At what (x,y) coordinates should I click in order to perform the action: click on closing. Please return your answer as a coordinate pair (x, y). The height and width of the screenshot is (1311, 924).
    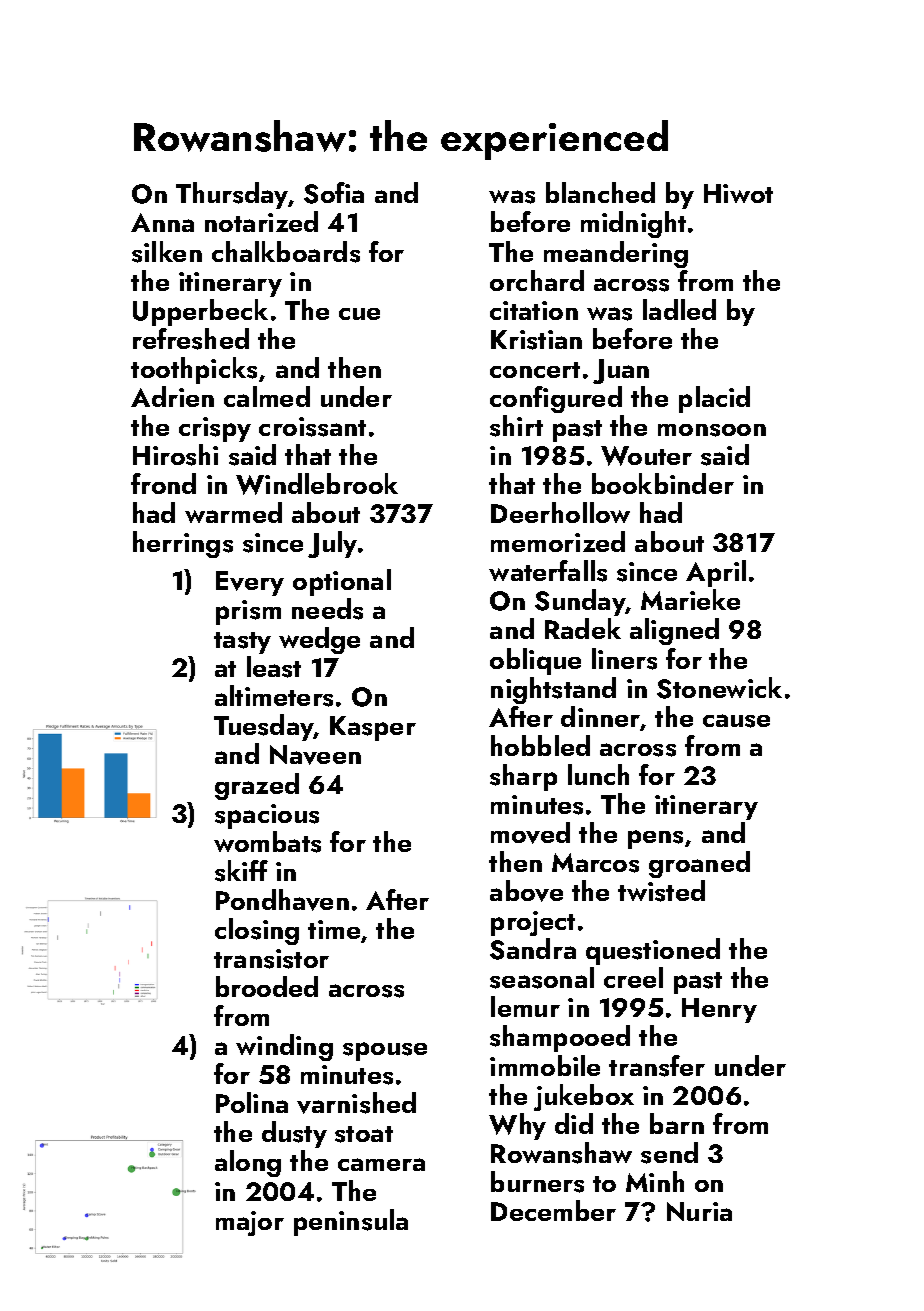
    Looking at the image, I should click on (257, 931).
